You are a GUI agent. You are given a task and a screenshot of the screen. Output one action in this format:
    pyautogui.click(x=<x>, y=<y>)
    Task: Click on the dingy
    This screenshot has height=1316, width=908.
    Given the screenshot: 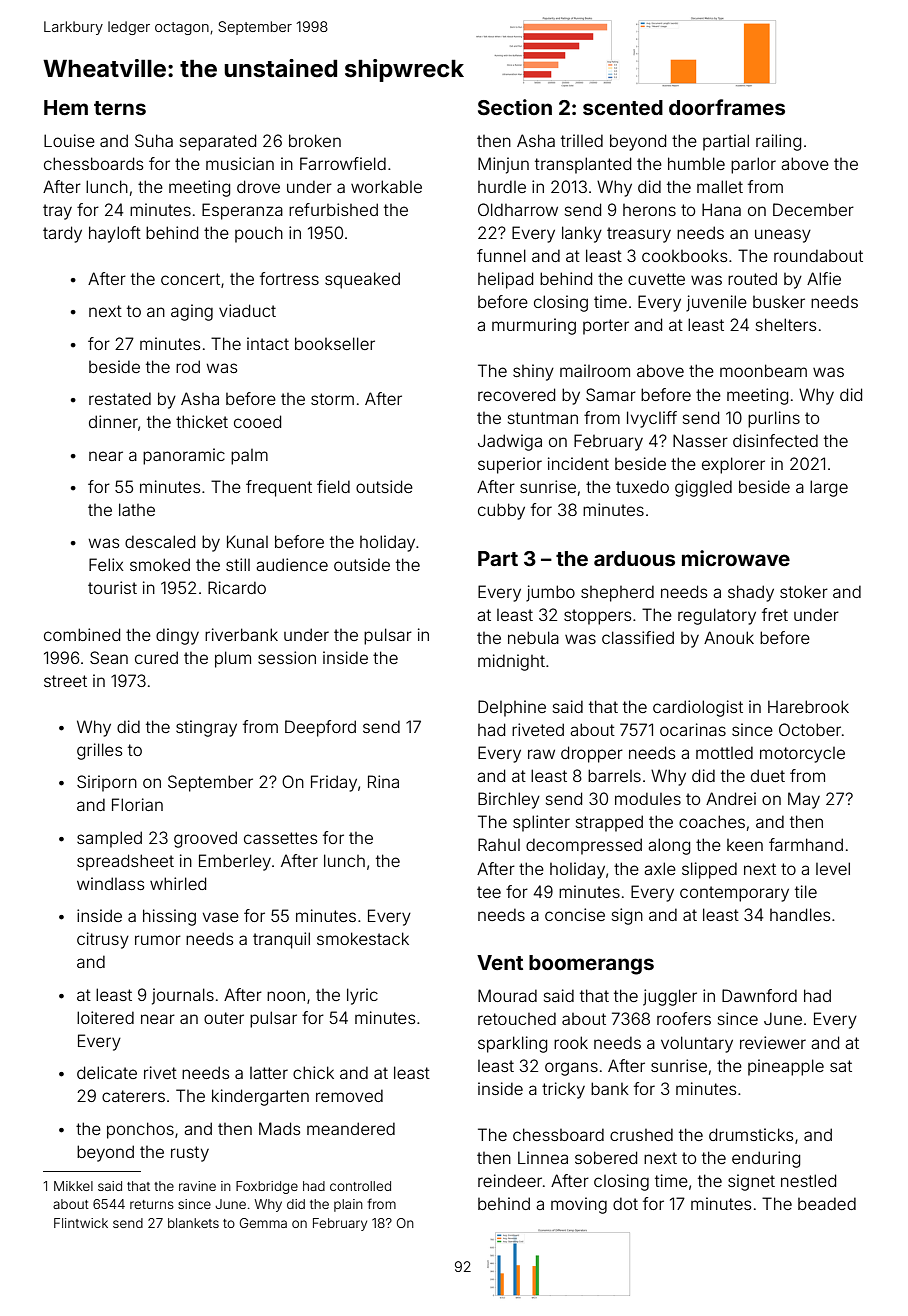 What is the action you would take?
    pyautogui.click(x=177, y=636)
